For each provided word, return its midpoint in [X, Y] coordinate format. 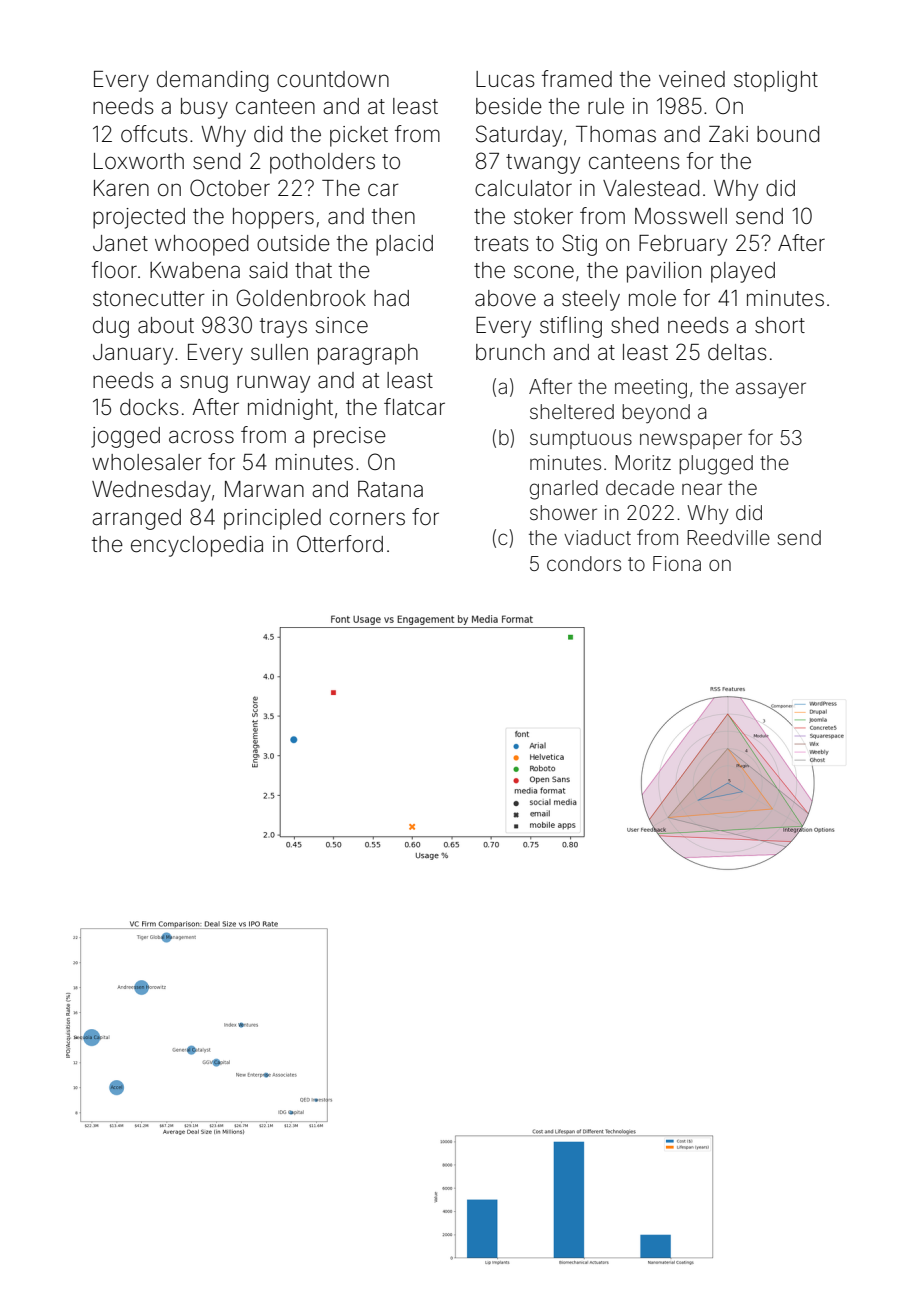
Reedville [728, 537]
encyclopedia [197, 546]
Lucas [505, 79]
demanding [212, 81]
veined [692, 79]
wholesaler [147, 462]
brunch [510, 352]
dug [111, 327]
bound [788, 134]
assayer [771, 390]
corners [367, 519]
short [780, 325]
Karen [121, 188]
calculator [523, 188]
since [342, 325]
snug [204, 384]
